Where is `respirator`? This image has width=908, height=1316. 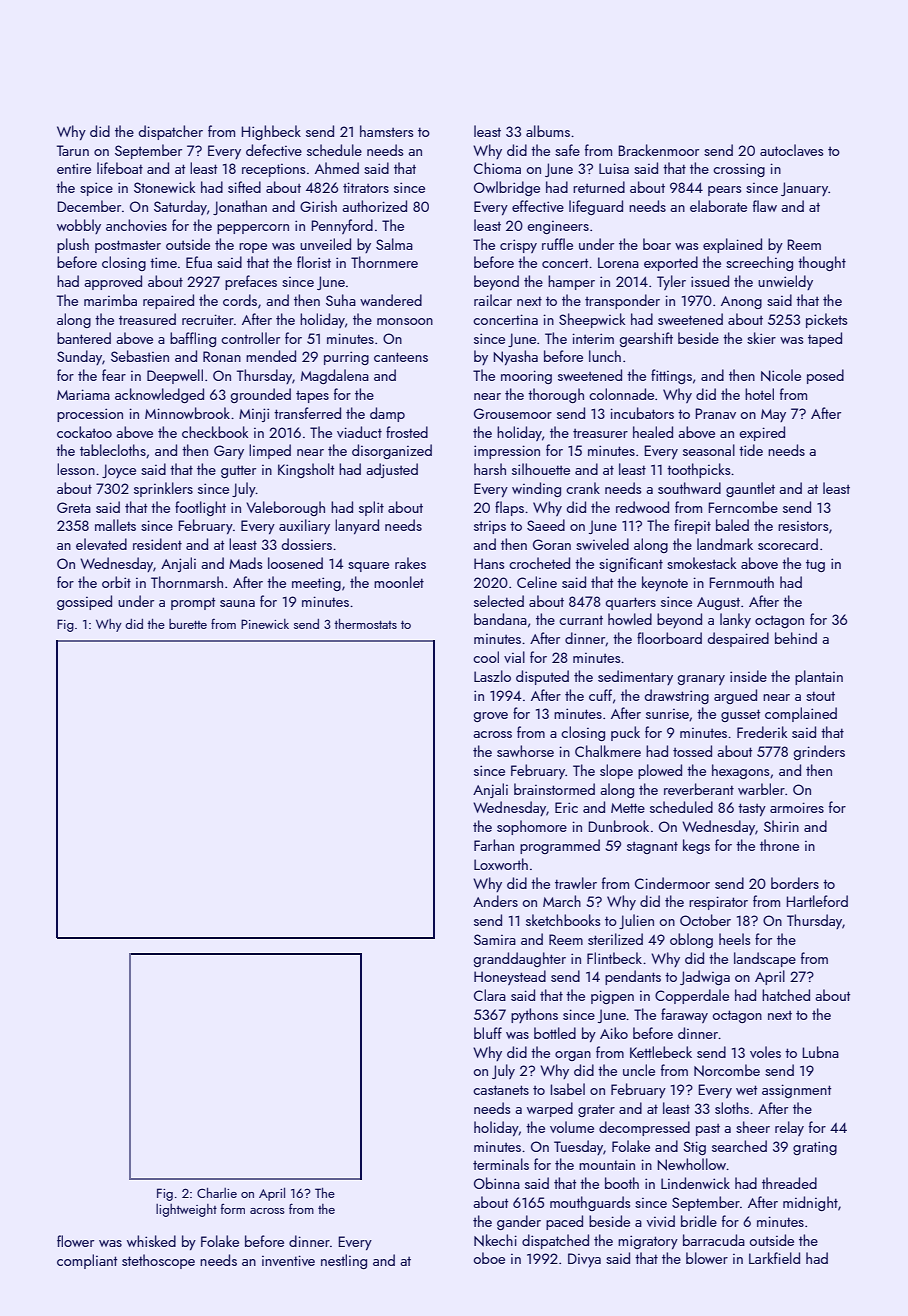 respirator is located at coordinates (718, 903).
